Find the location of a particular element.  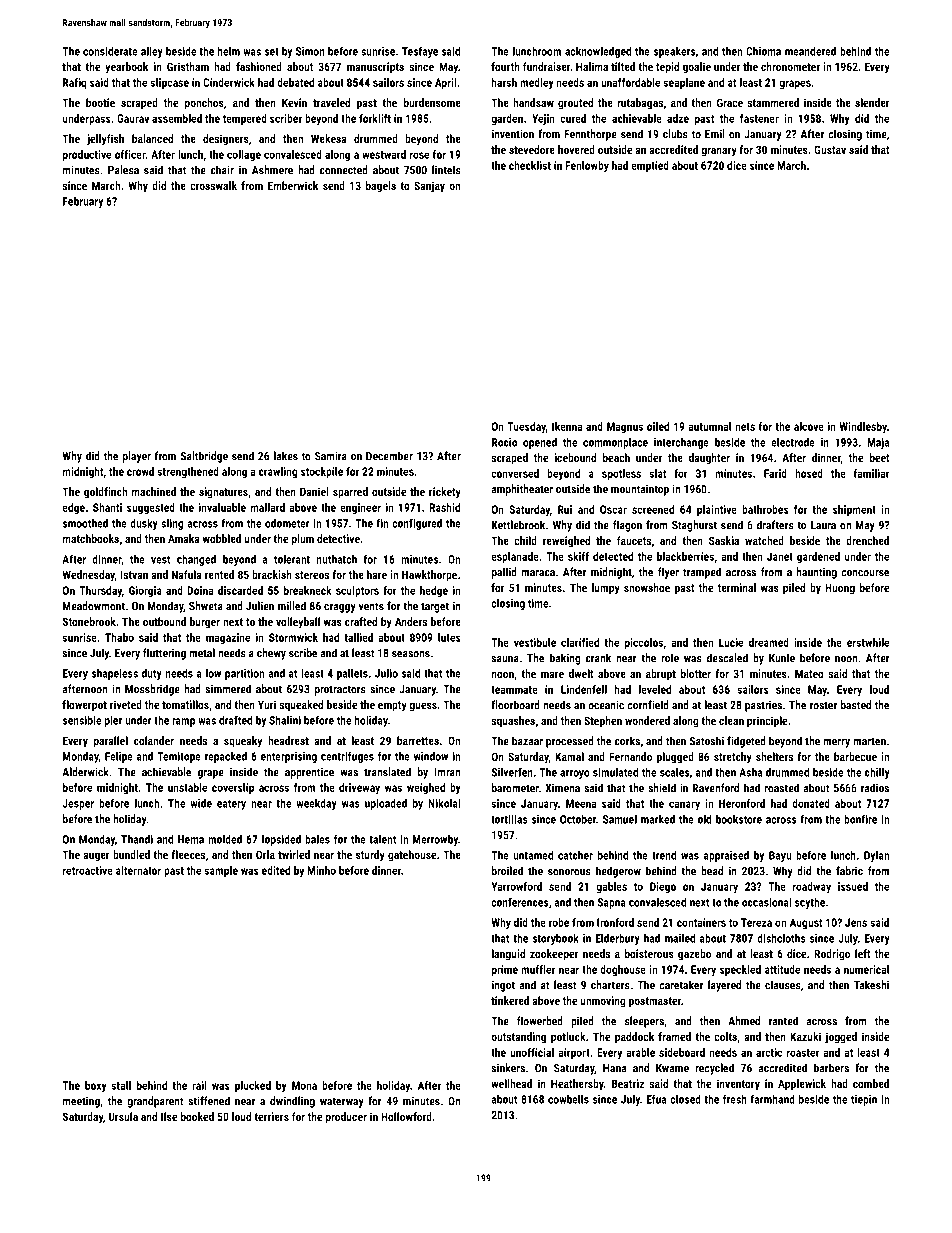

Ursula is located at coordinates (123, 1116).
